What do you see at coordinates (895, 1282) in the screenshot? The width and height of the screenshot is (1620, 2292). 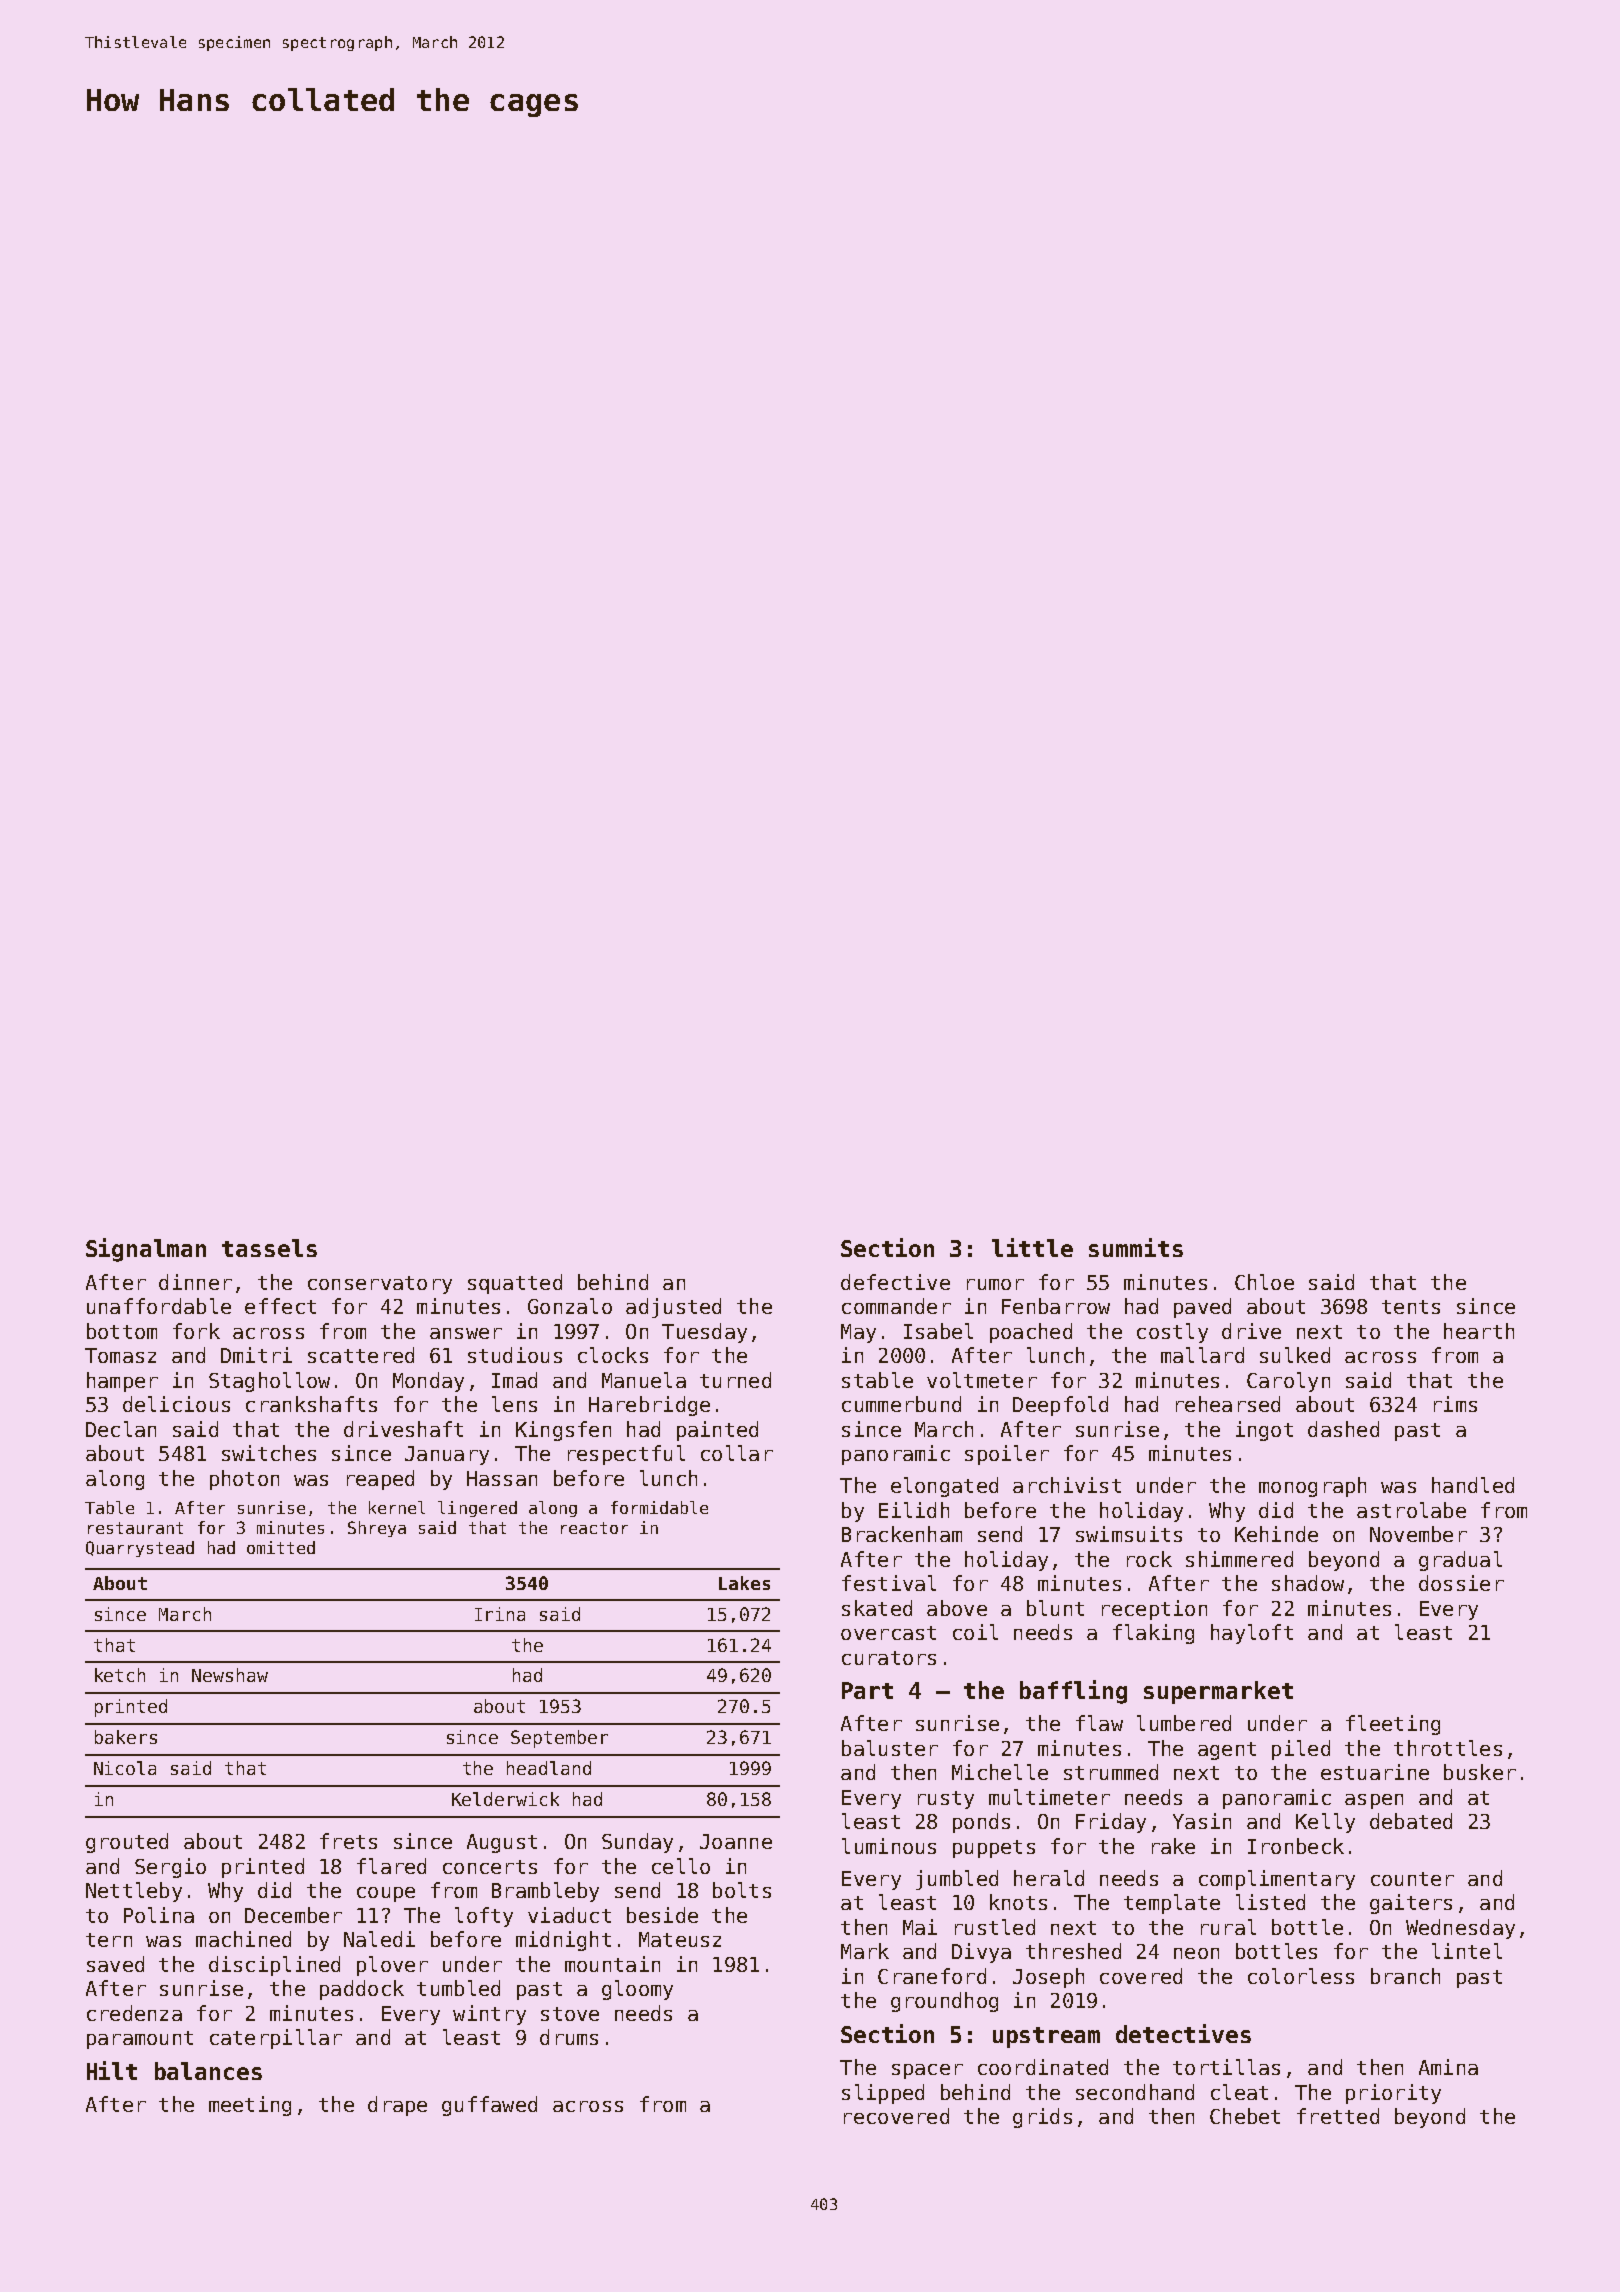 I see `defective` at bounding box center [895, 1282].
